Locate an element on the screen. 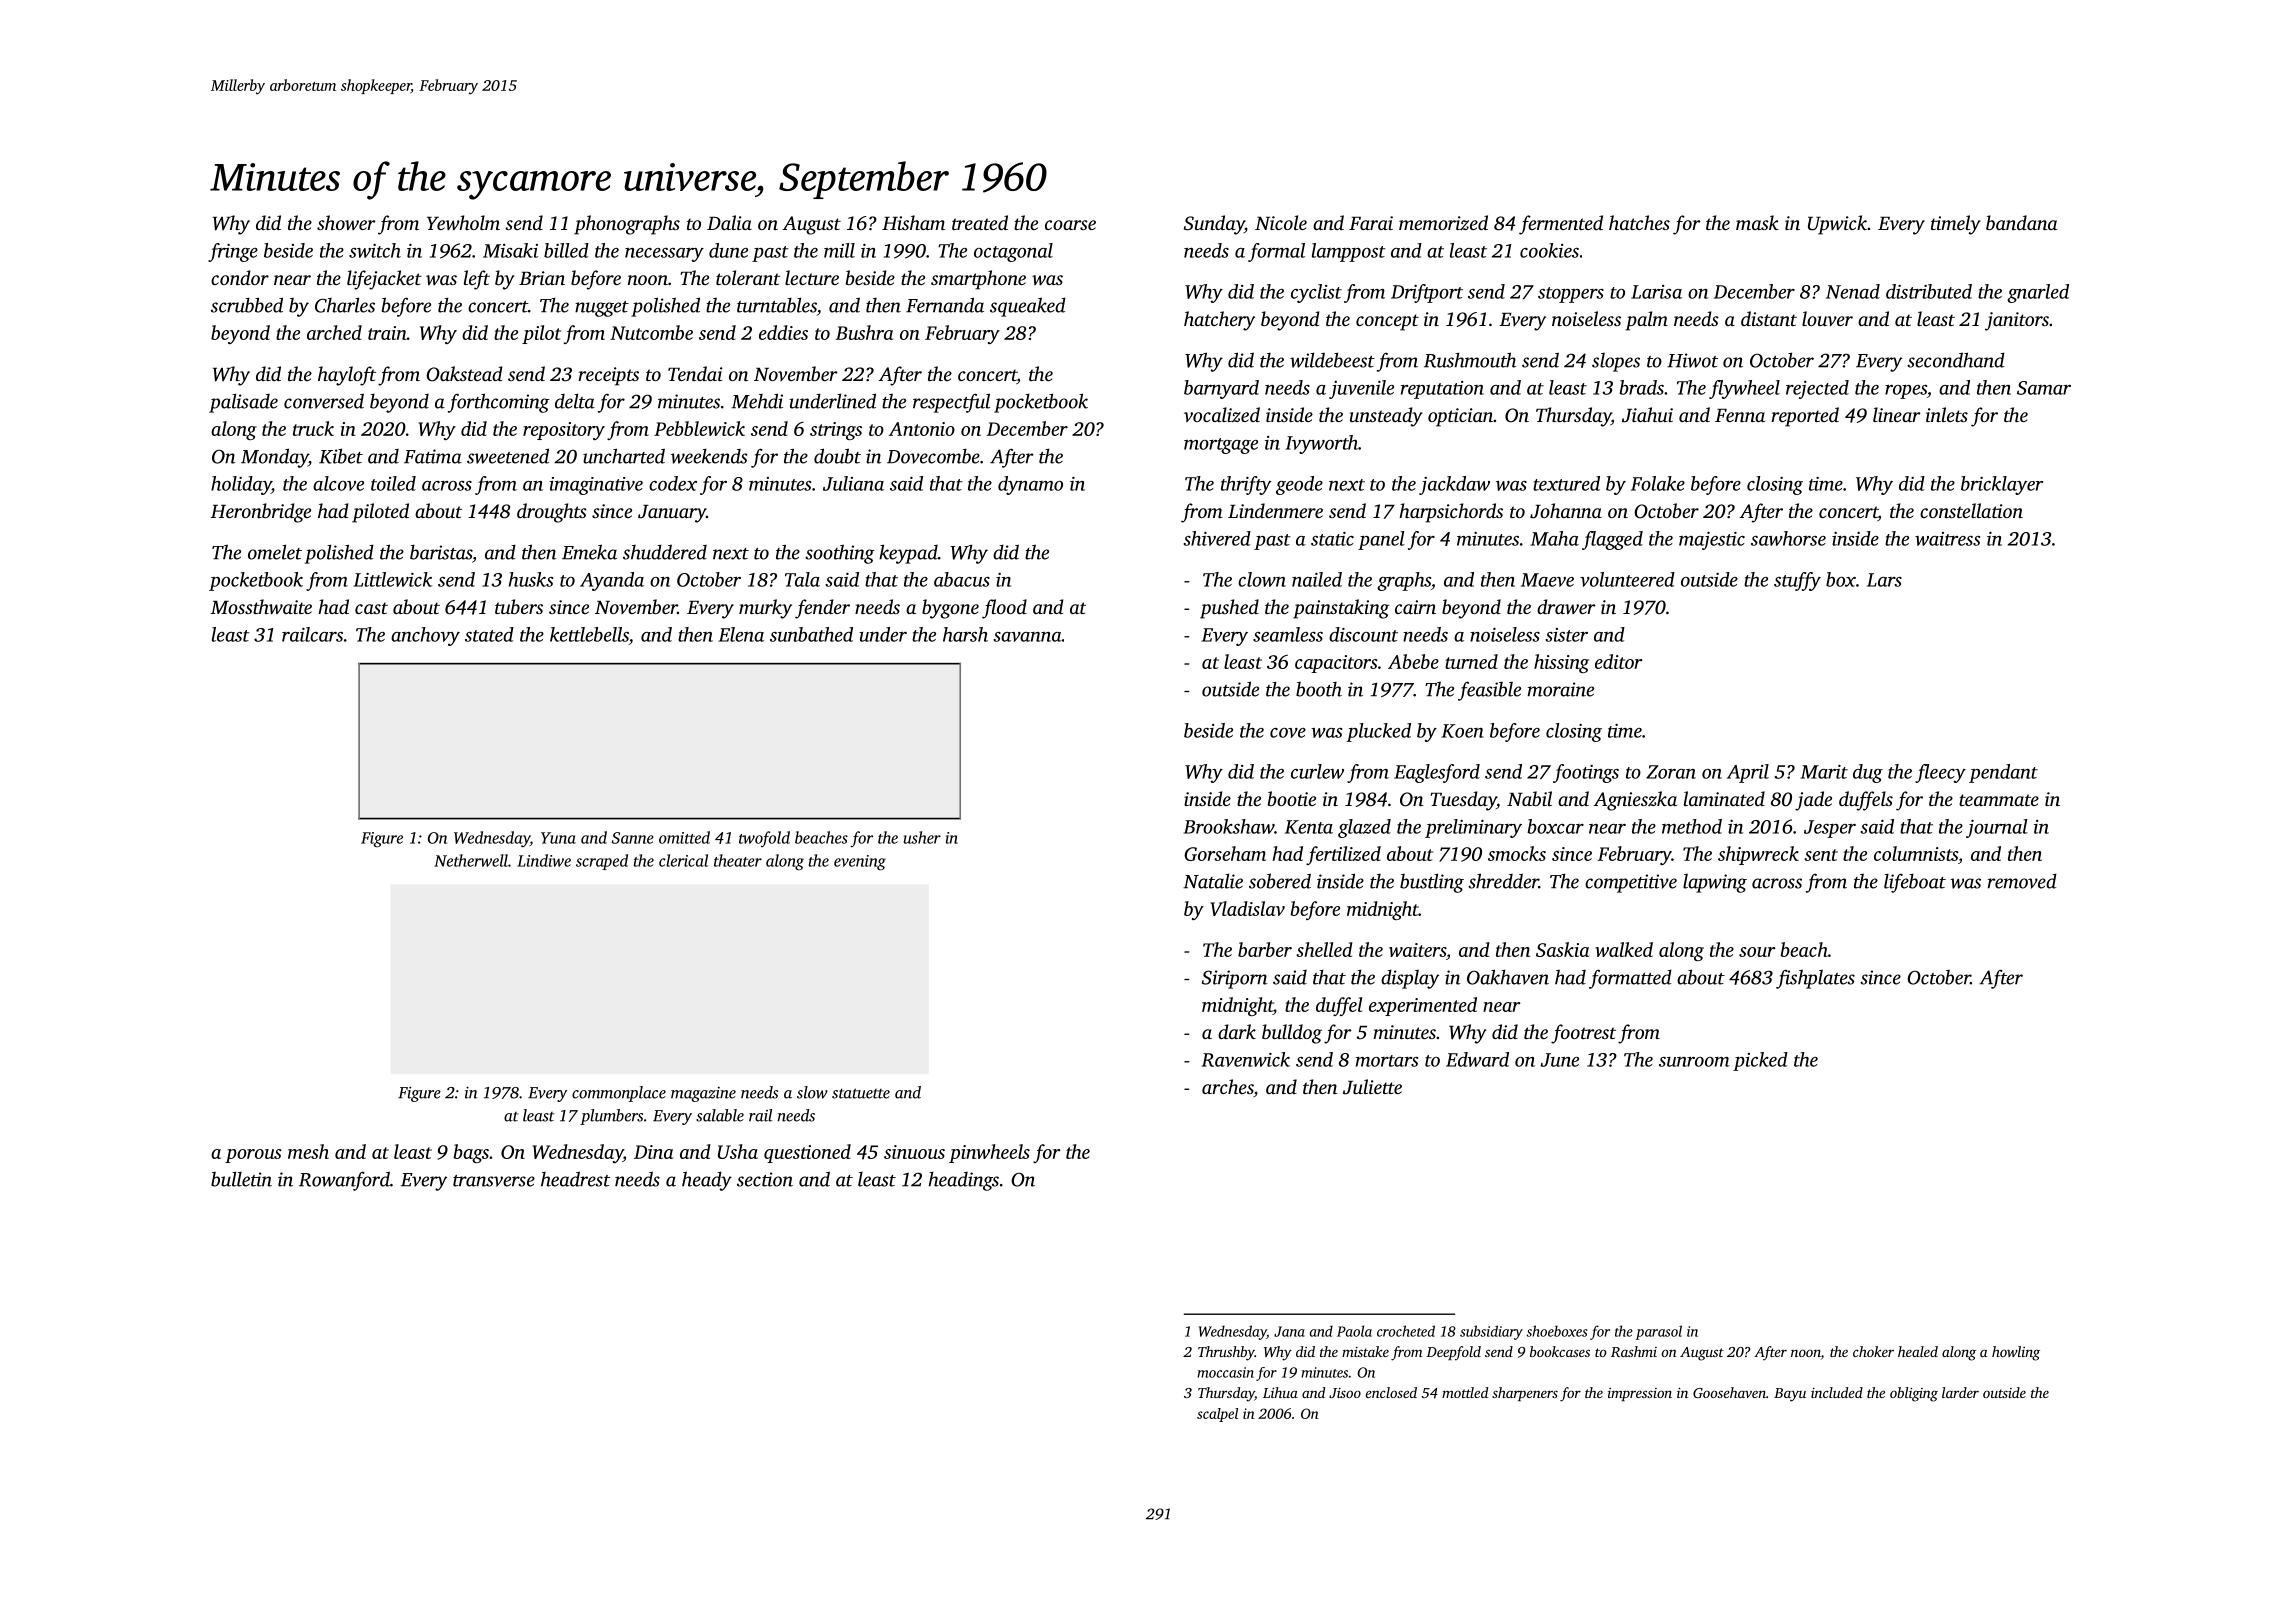 This screenshot has width=2292, height=1620. formatted is located at coordinates (1630, 979).
